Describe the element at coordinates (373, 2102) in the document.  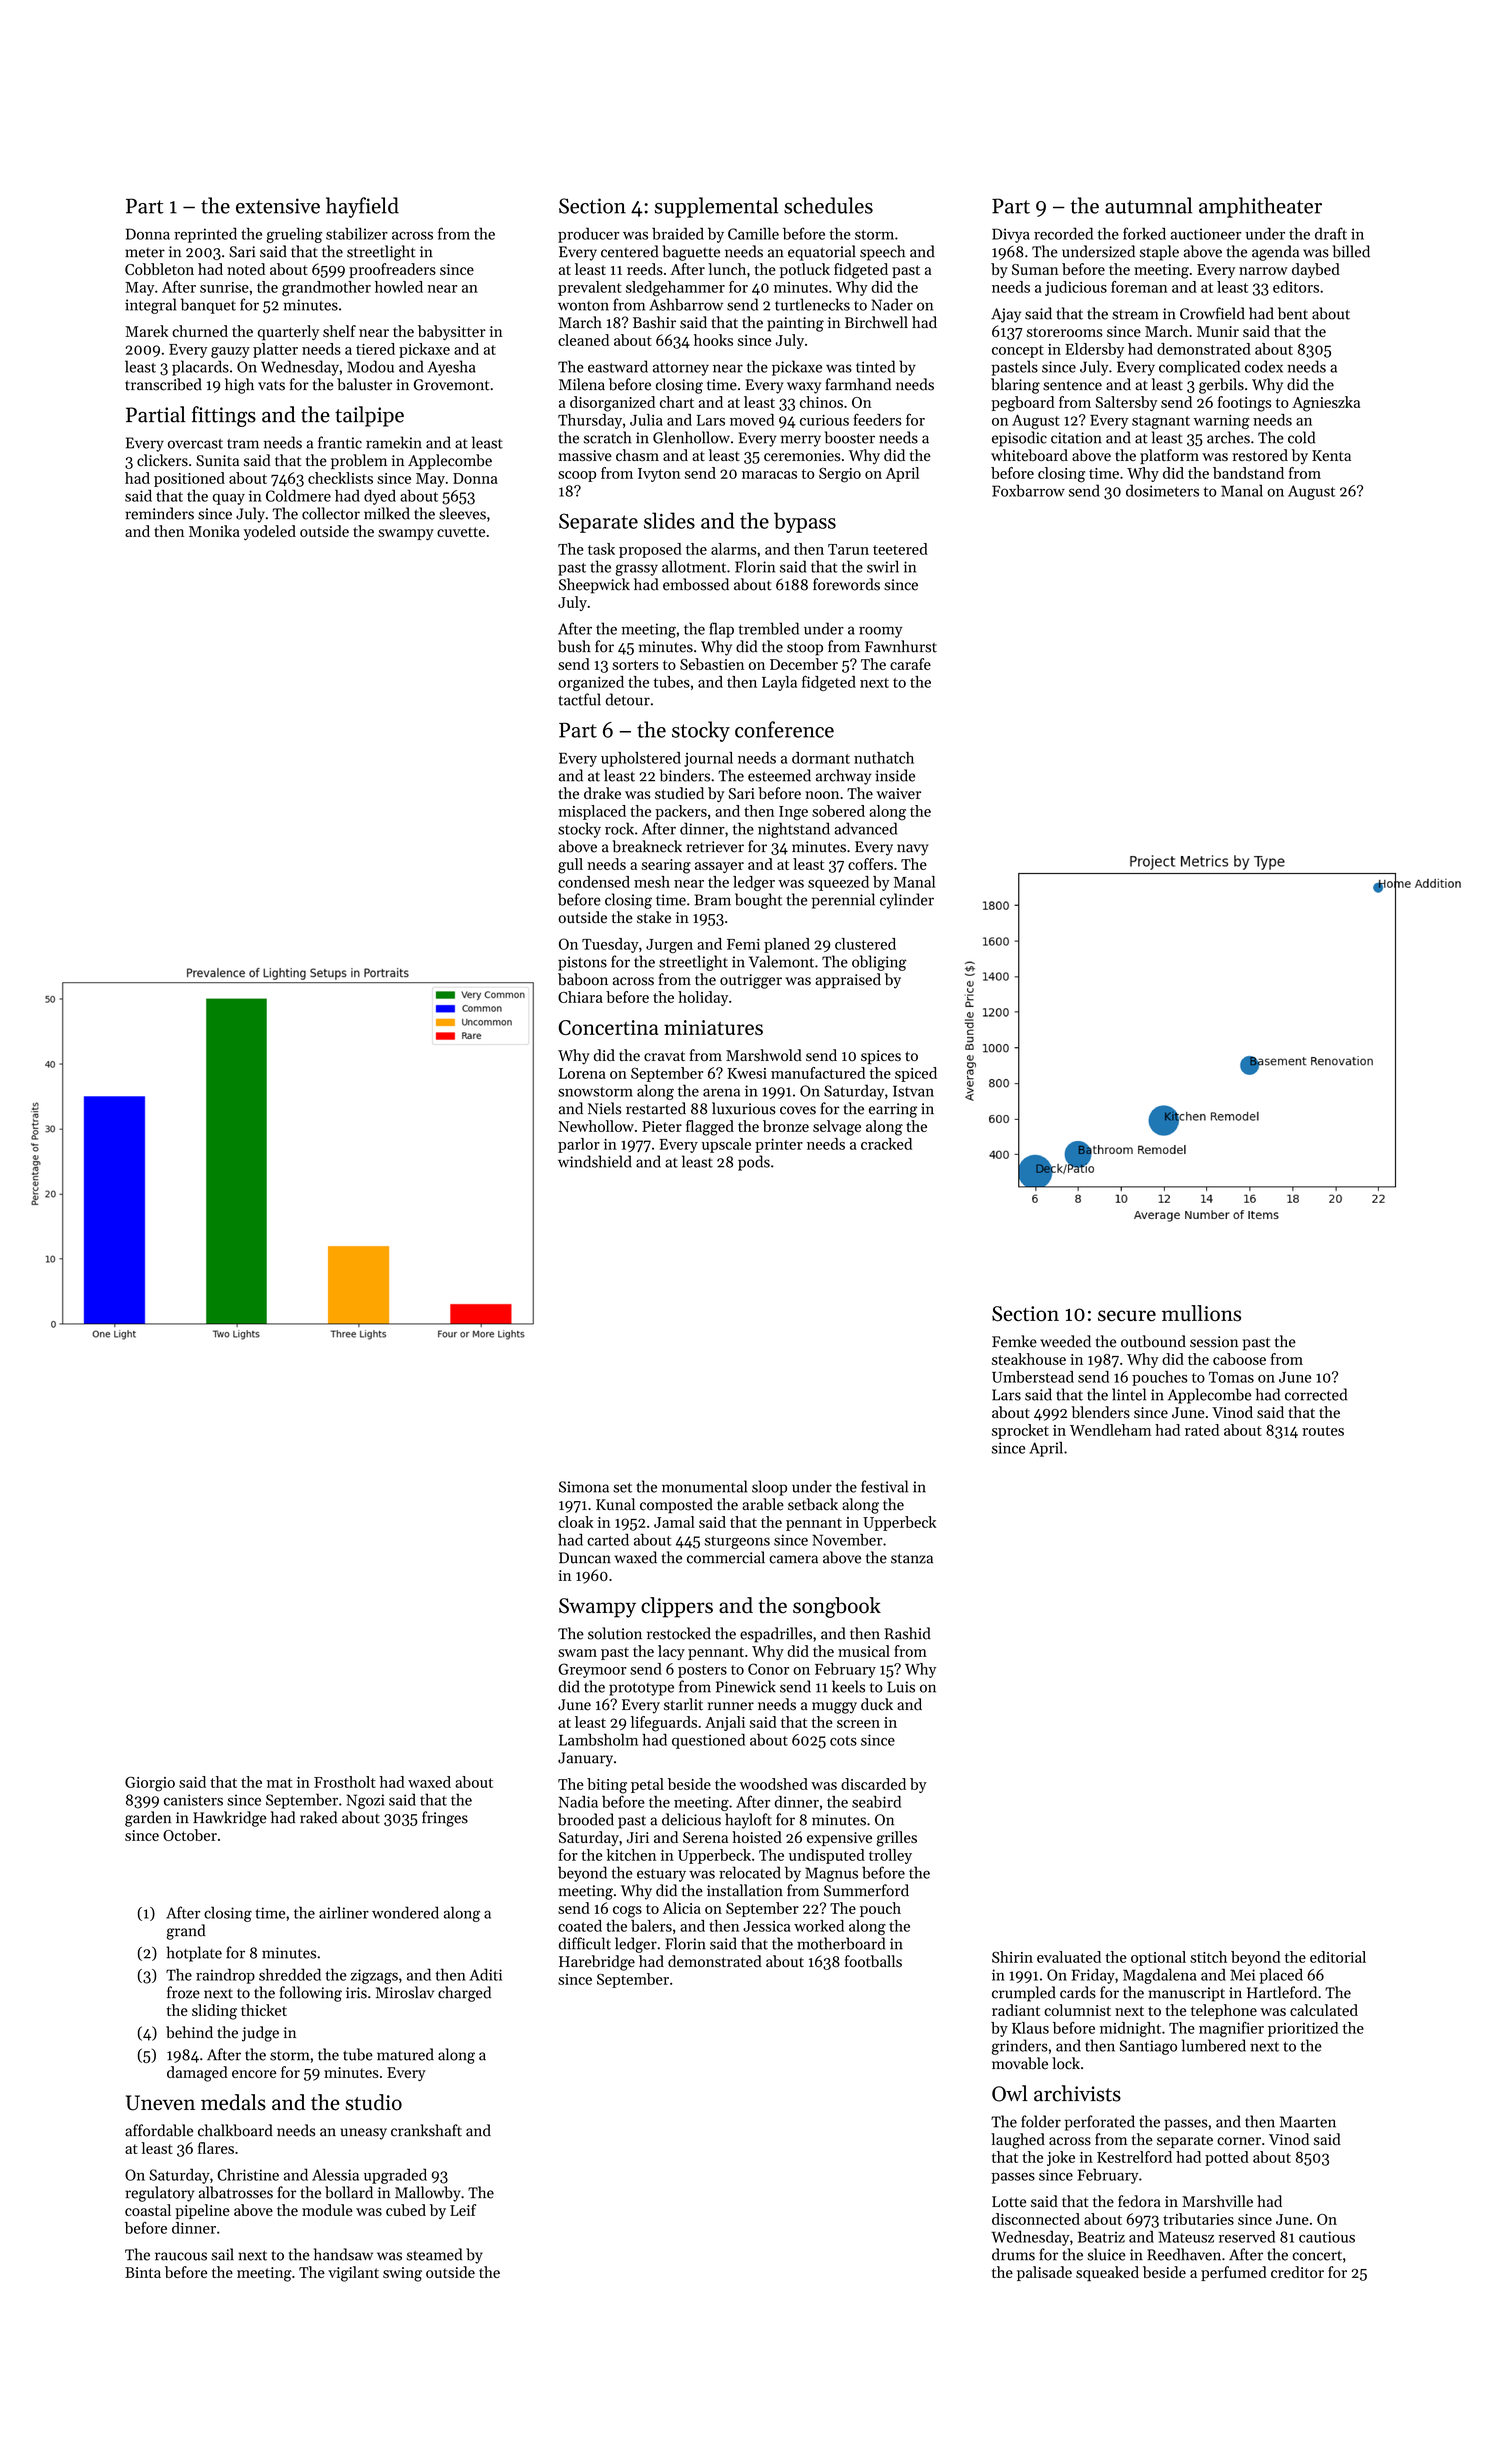
I see `studio` at that location.
